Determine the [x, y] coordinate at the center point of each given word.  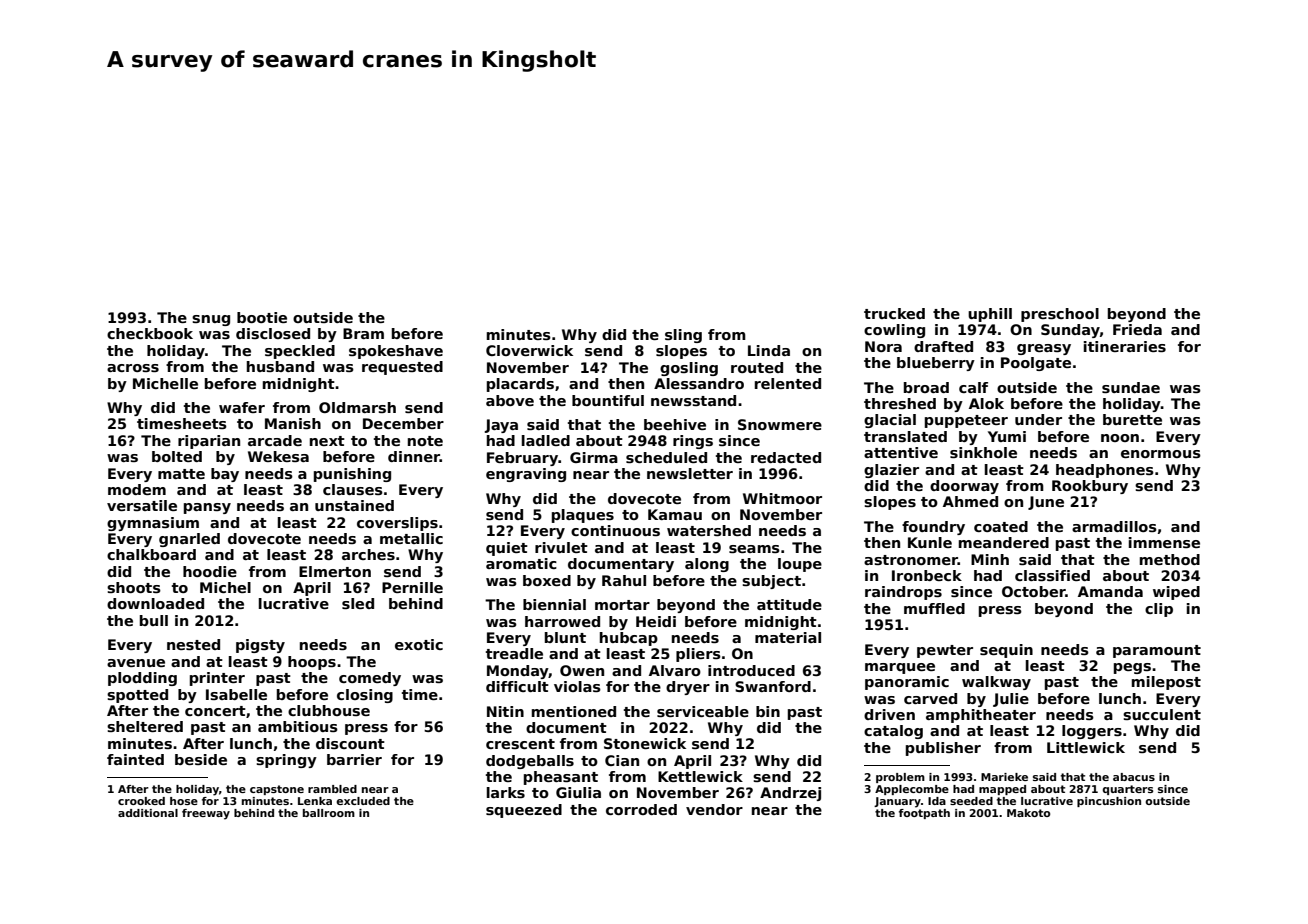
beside [201, 759]
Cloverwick [529, 350]
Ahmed [970, 501]
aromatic [521, 563]
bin [768, 711]
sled [358, 603]
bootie [262, 317]
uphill [990, 315]
